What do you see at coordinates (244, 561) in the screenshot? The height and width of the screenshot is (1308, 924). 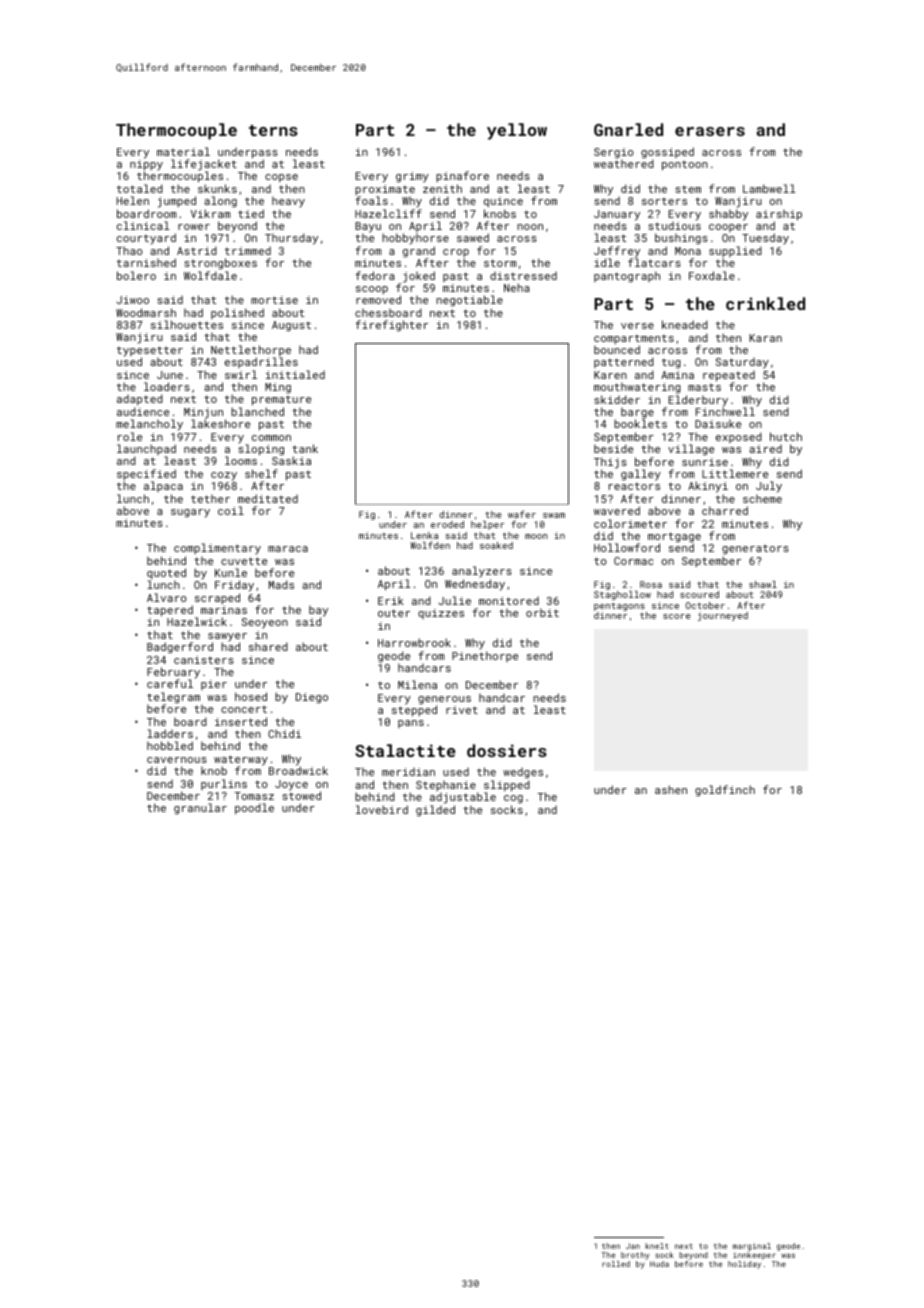 I see `cuvette` at bounding box center [244, 561].
